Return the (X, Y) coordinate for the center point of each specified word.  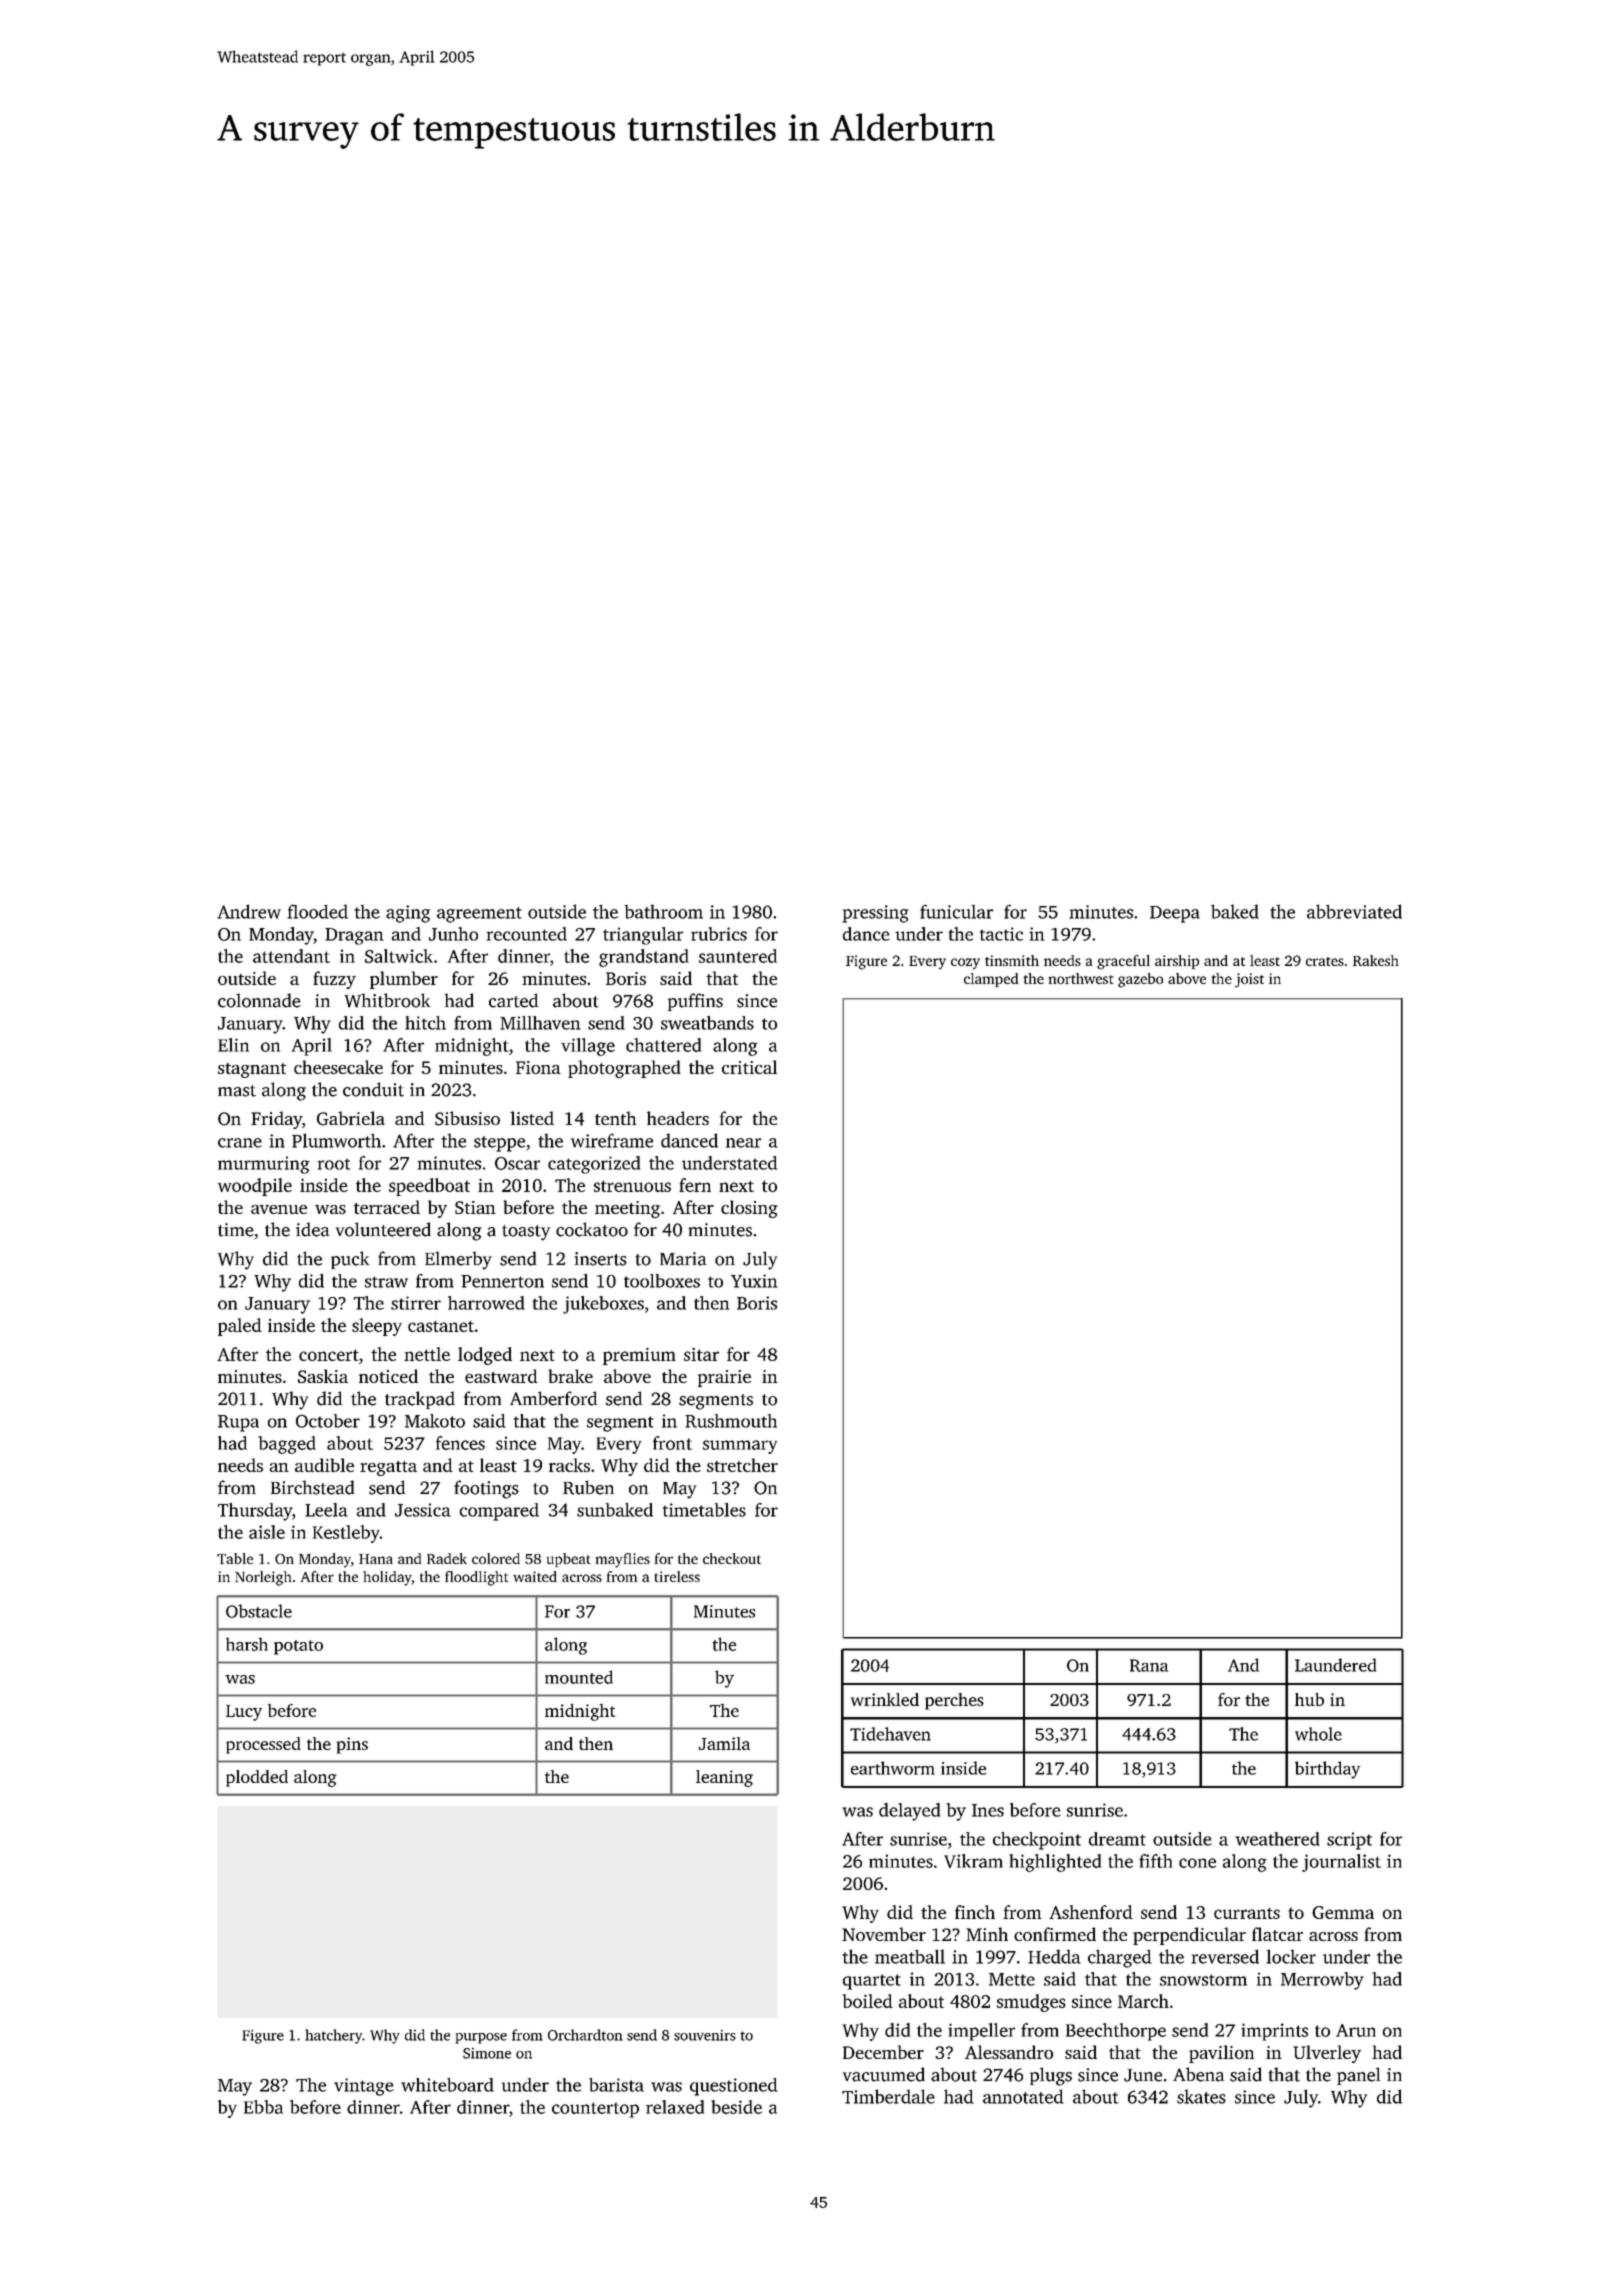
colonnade (259, 1000)
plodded (257, 1778)
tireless (677, 1576)
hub (1309, 1699)
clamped (991, 980)
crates (1325, 961)
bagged (287, 1445)
